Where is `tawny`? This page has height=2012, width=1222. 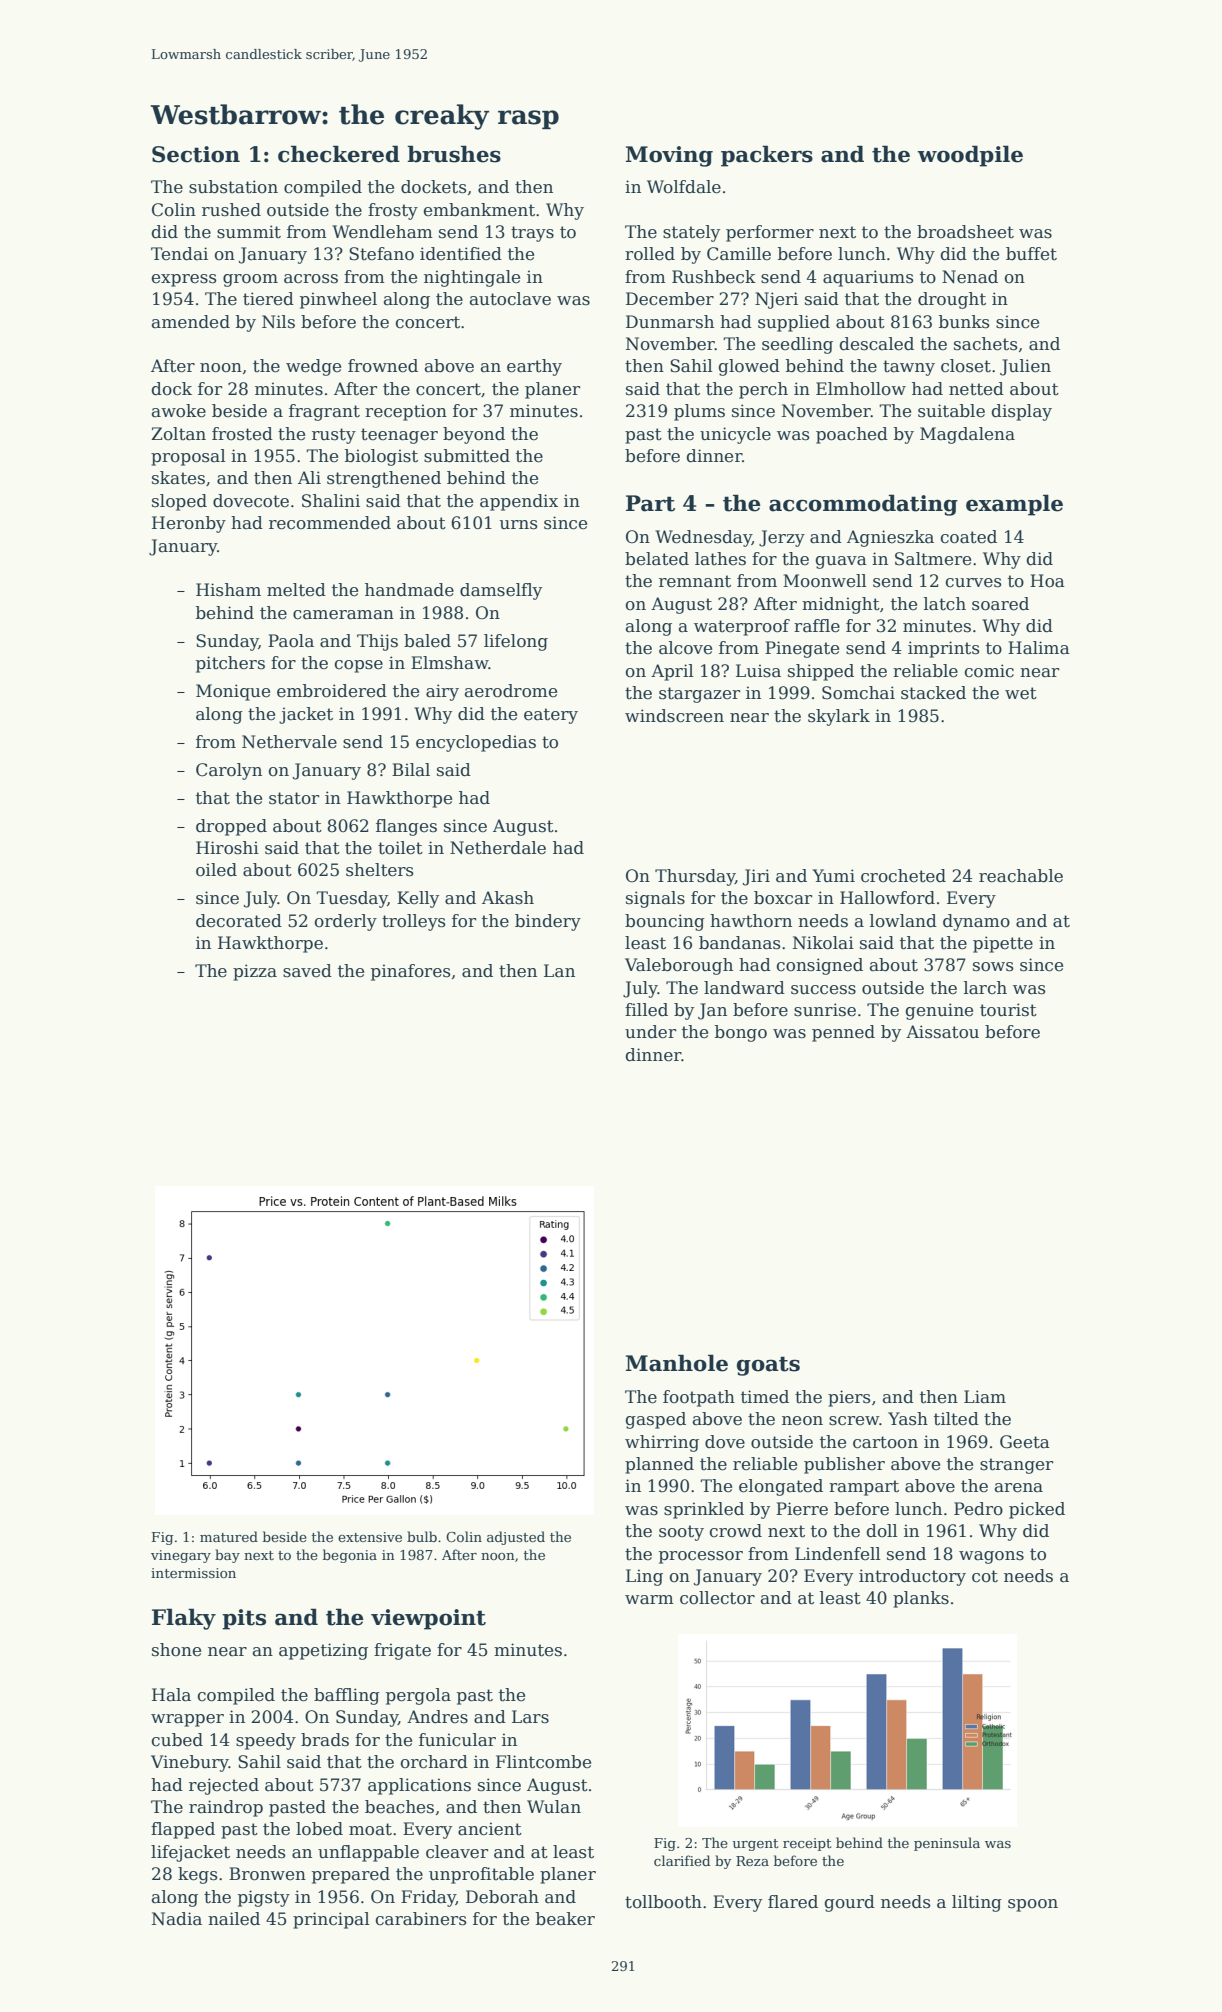
tawny is located at coordinates (909, 368).
